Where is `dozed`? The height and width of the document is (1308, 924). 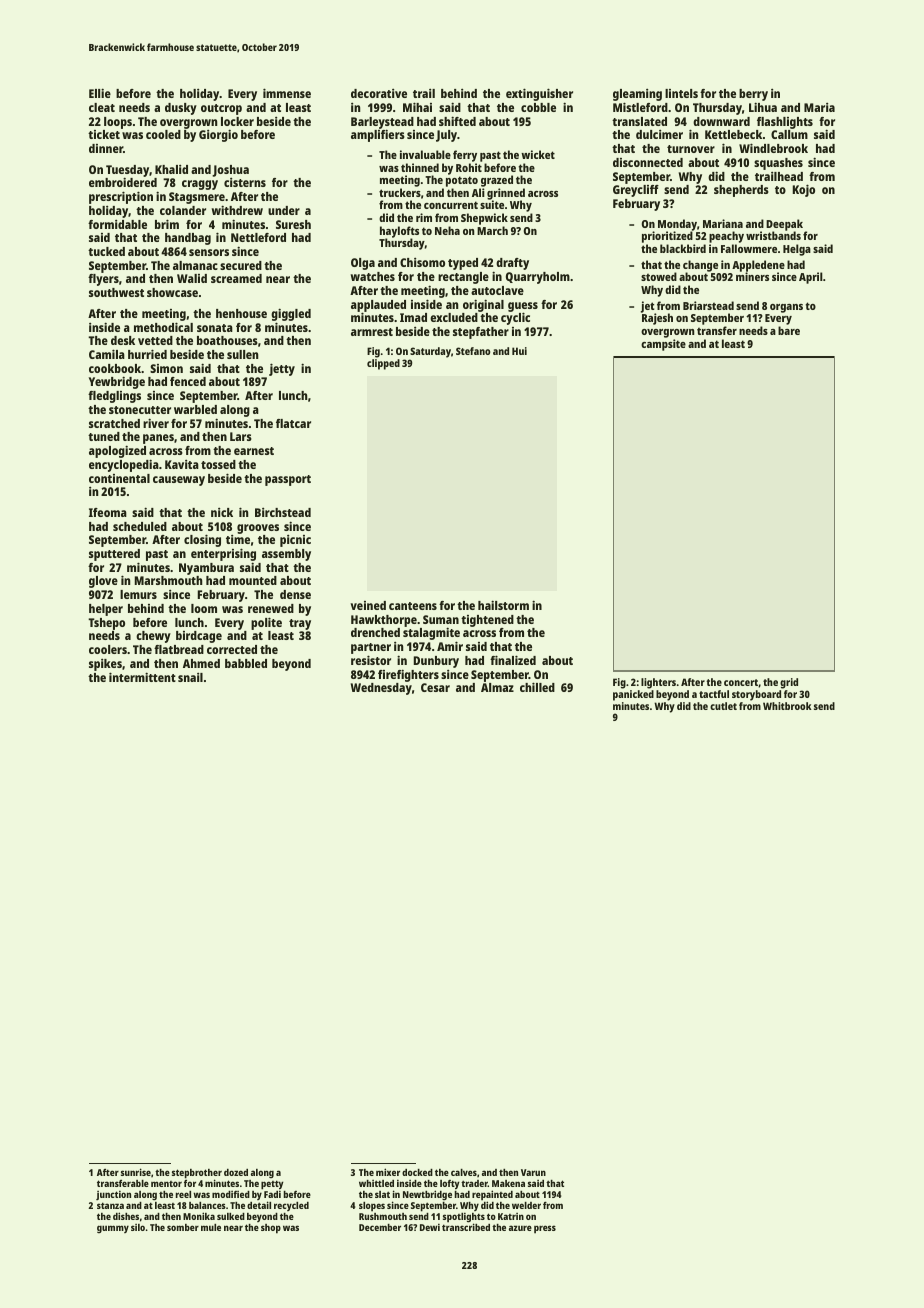
dozed is located at coordinates (236, 1172).
